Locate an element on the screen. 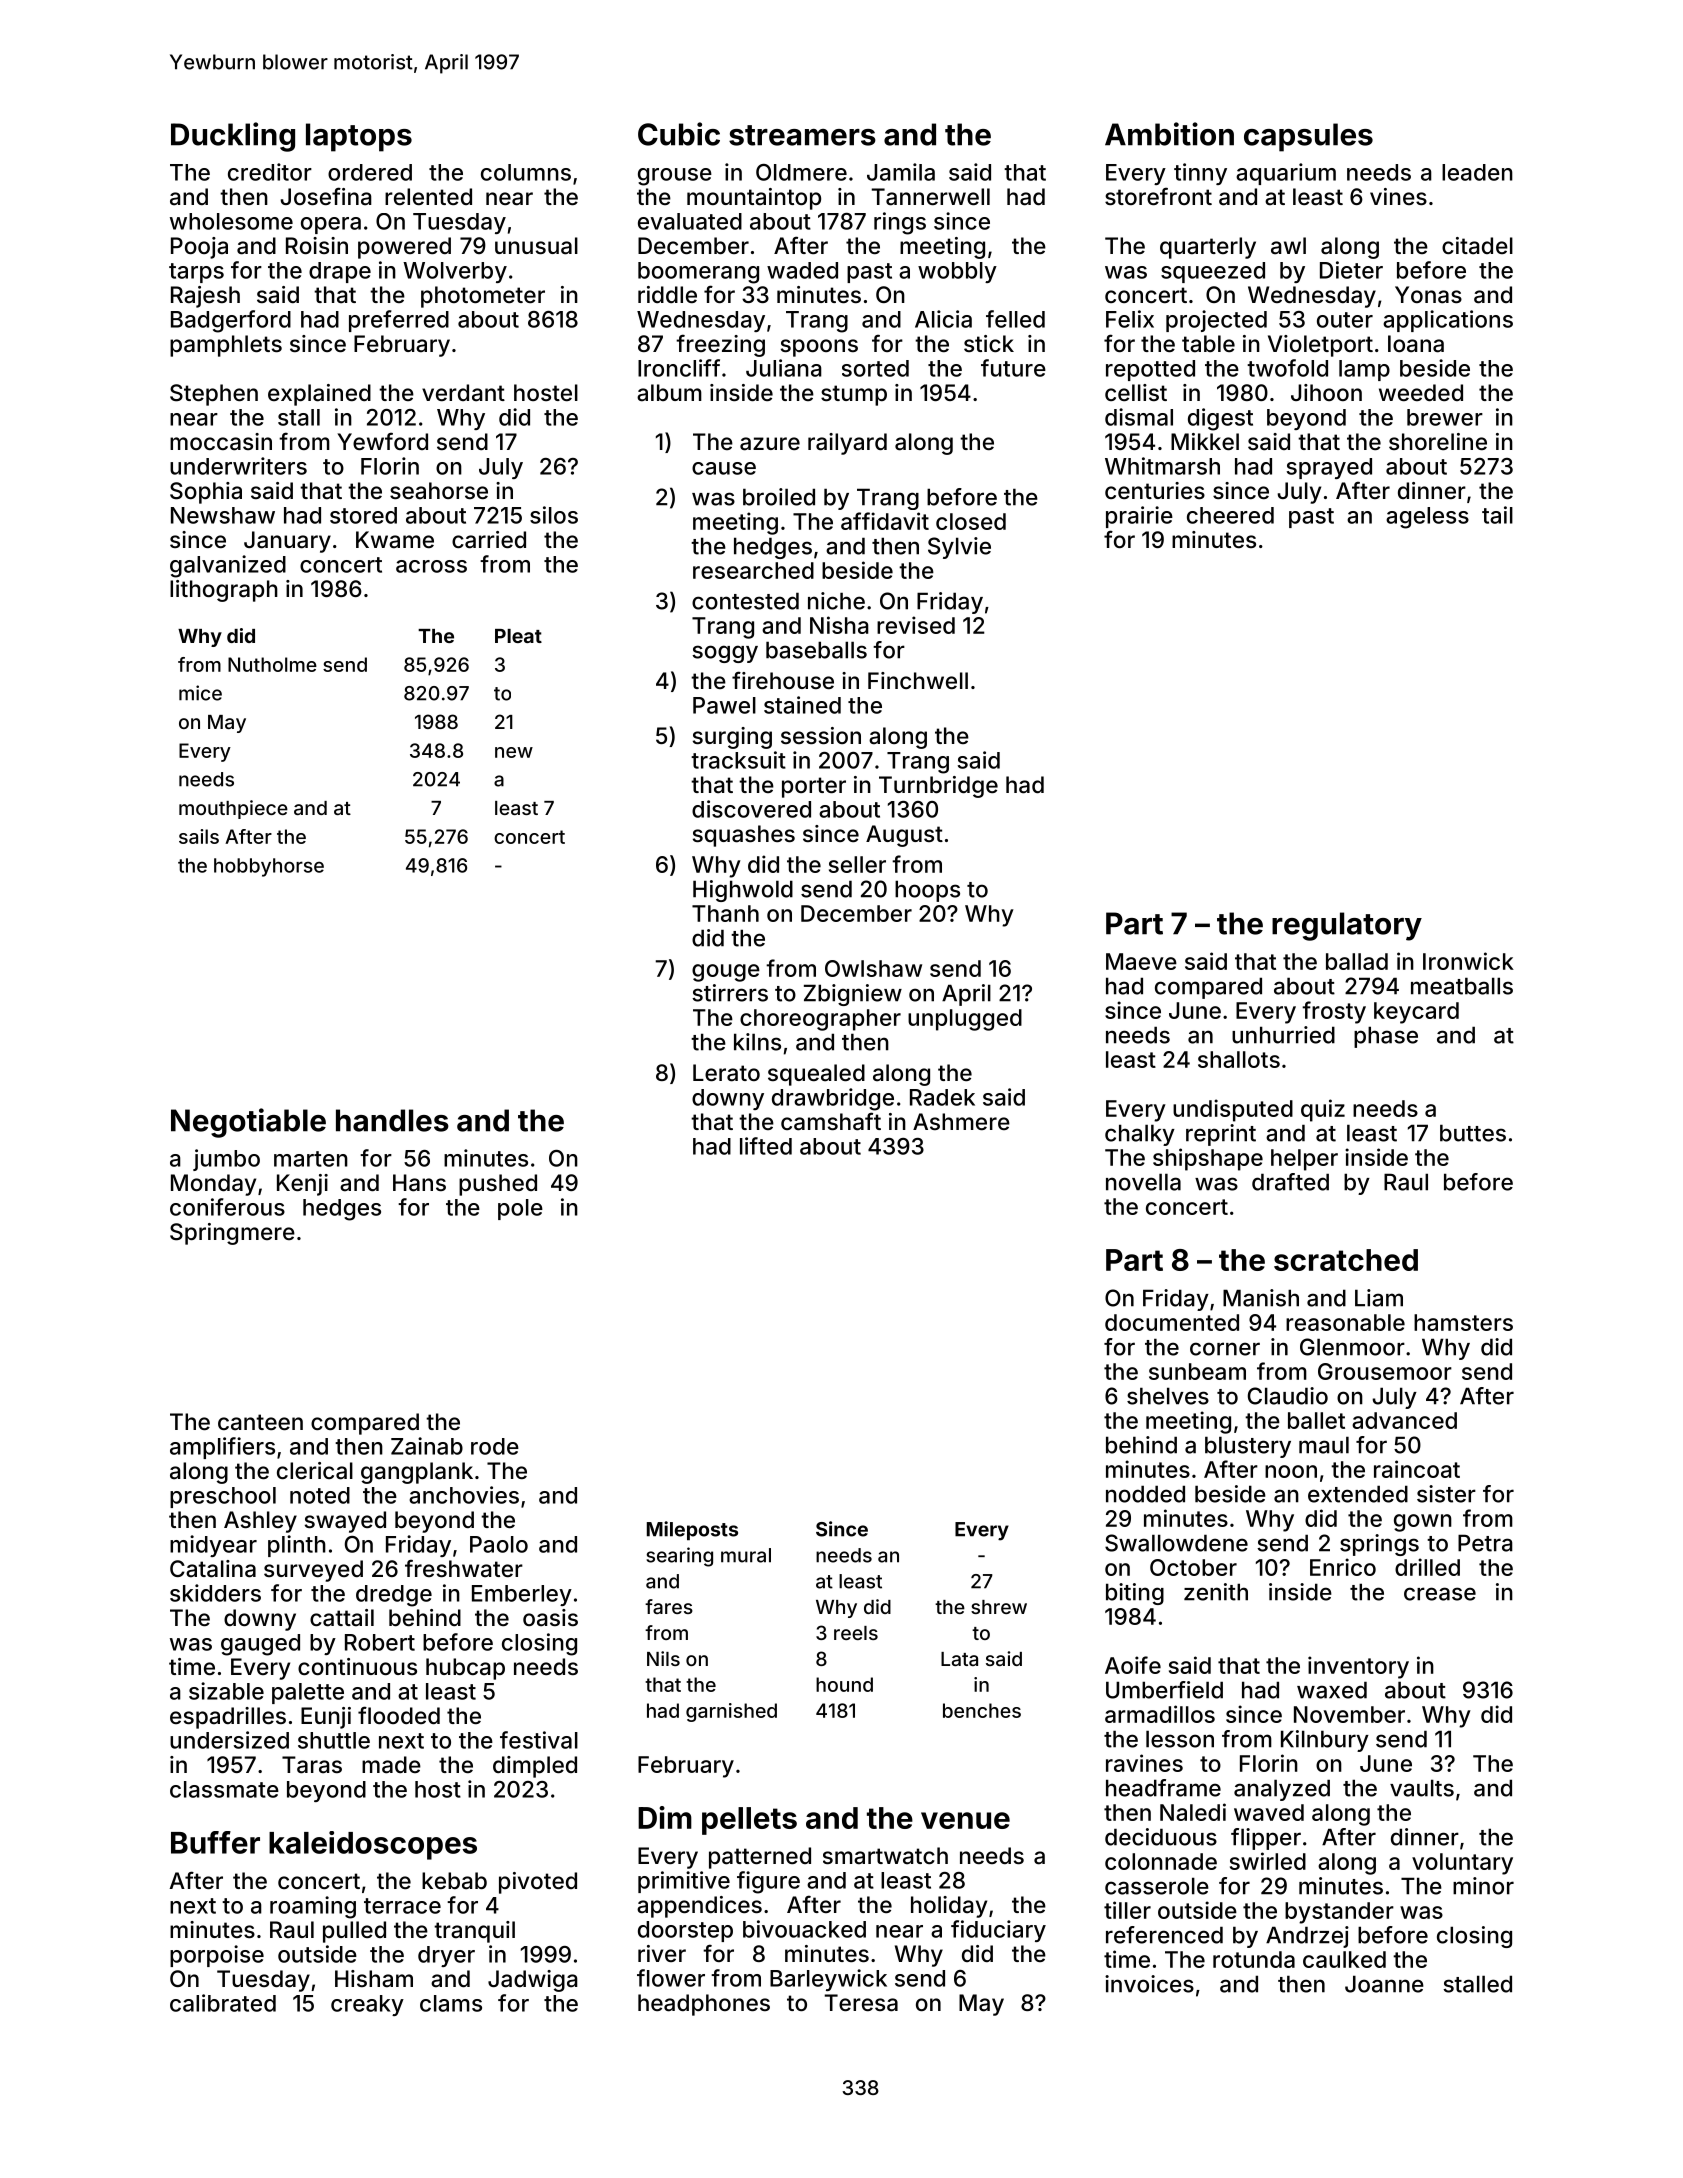 This screenshot has height=2178, width=1683. Mileposts is located at coordinates (692, 1530).
